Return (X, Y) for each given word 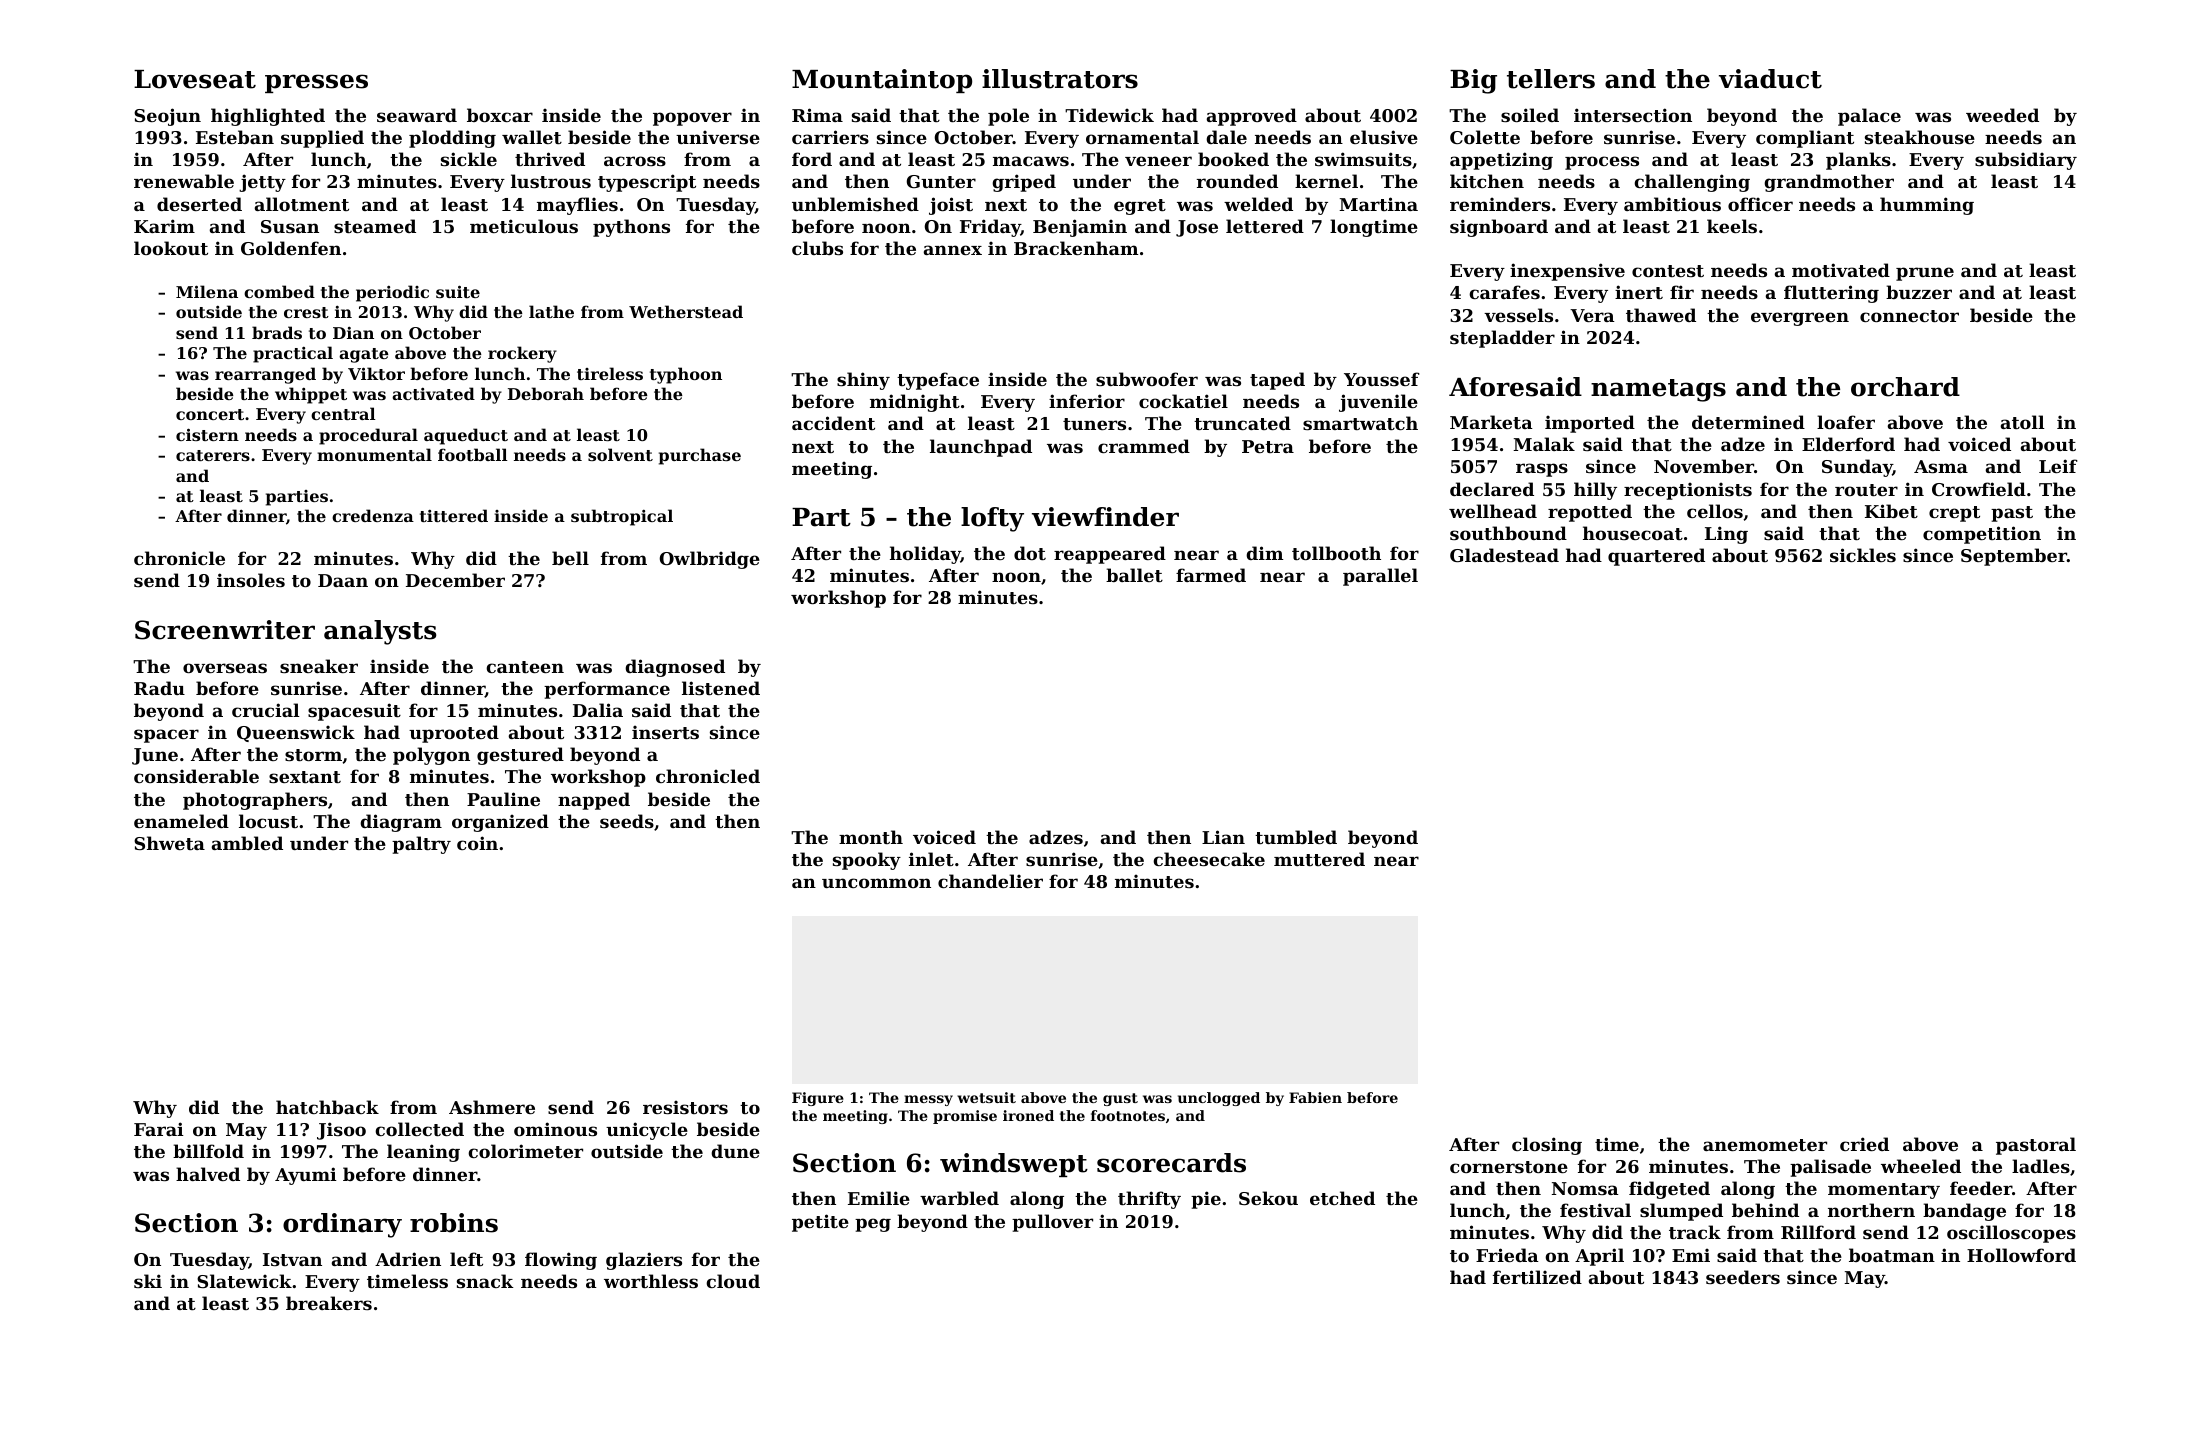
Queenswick (296, 733)
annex (953, 250)
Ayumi (306, 1176)
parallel (1380, 577)
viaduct (1770, 79)
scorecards (1171, 1163)
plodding (452, 139)
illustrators (1060, 79)
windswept (1014, 1165)
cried (1864, 1144)
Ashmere (492, 1107)
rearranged (265, 375)
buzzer (1919, 292)
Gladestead (1504, 555)
